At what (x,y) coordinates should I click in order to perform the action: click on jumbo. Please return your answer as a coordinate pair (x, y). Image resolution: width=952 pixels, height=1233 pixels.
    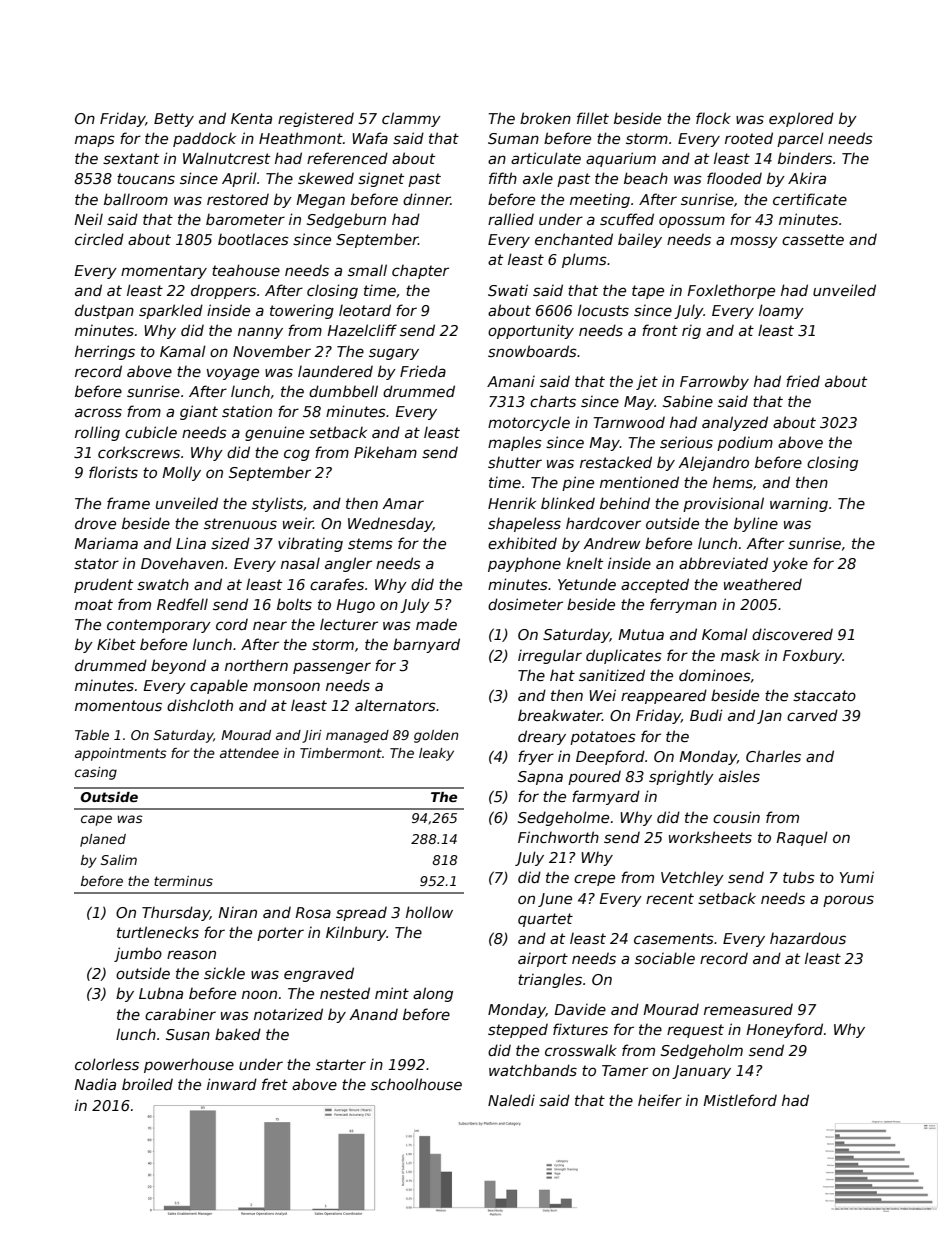
    Looking at the image, I should click on (138, 954).
